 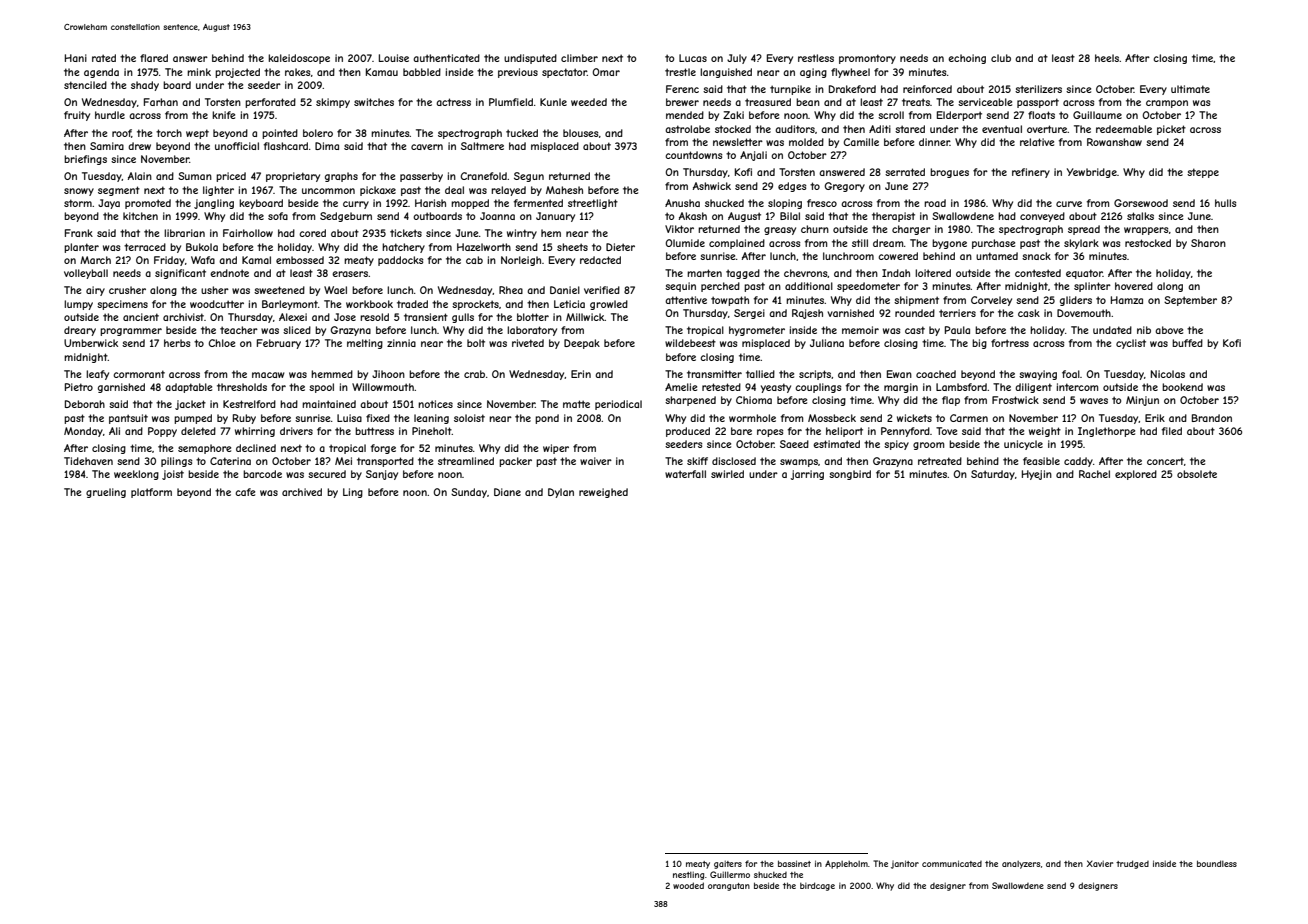 I want to click on conveyed, so click(x=1042, y=217).
